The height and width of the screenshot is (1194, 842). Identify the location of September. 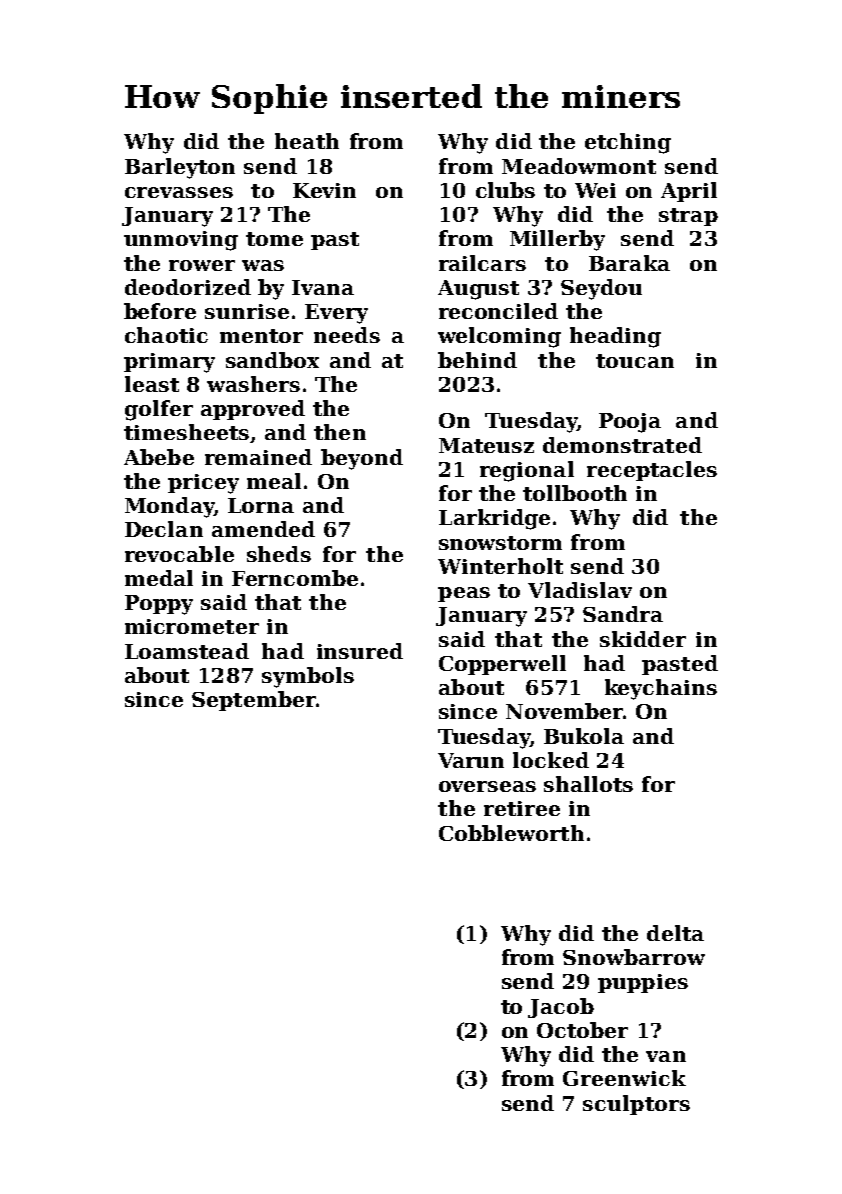
(254, 701).
